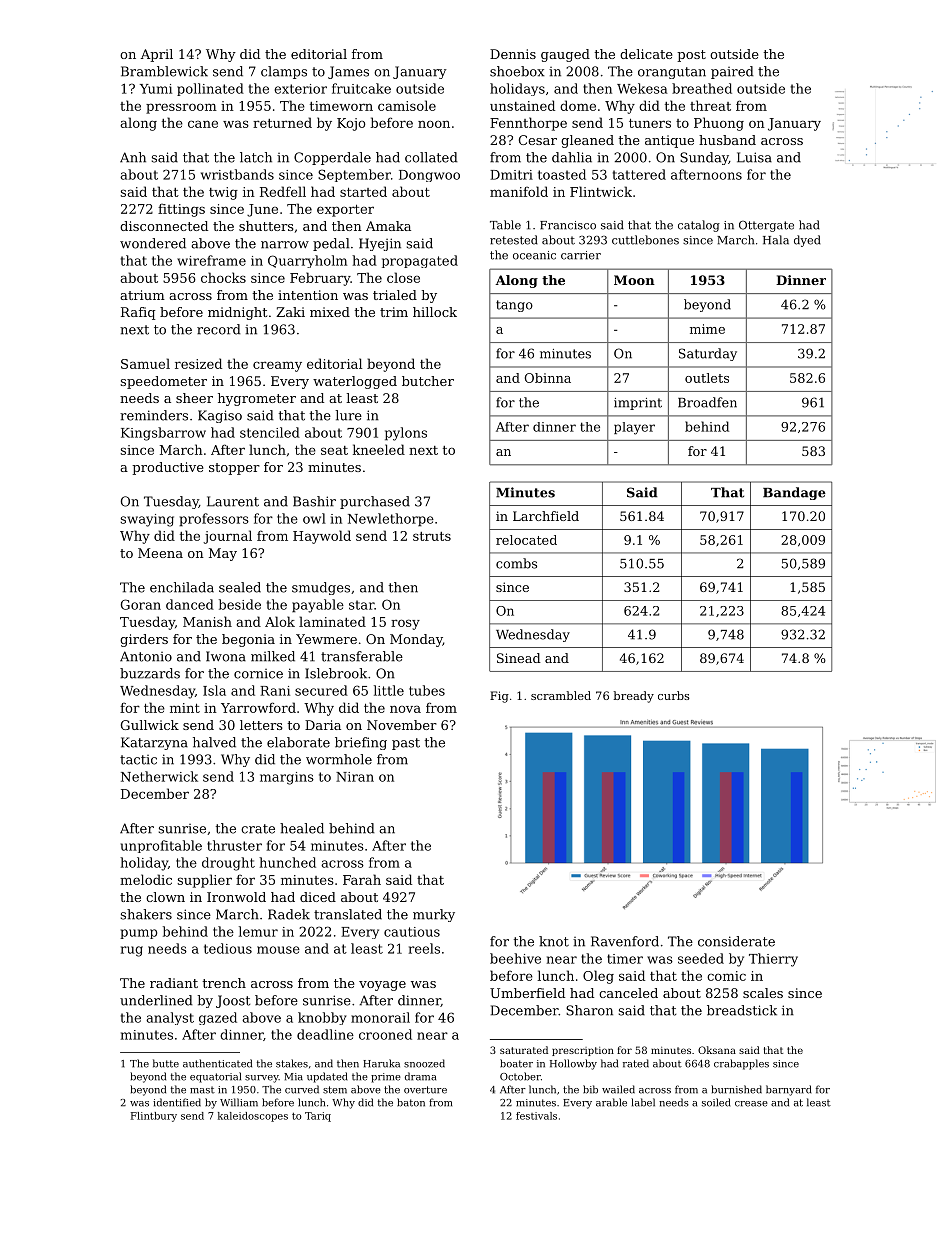 The height and width of the screenshot is (1233, 952). Describe the element at coordinates (379, 449) in the screenshot. I see `kneeled` at that location.
